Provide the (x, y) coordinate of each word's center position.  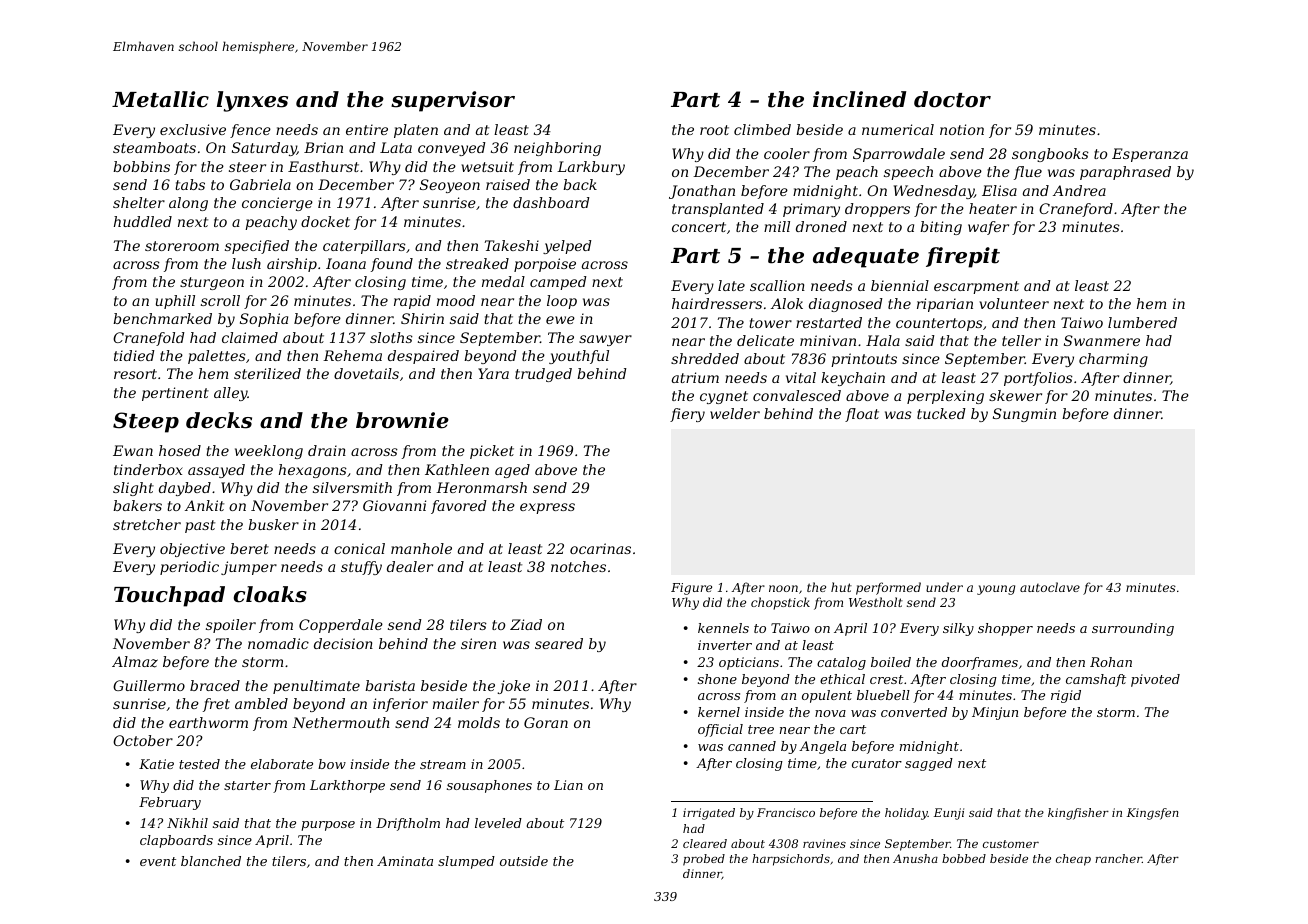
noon (783, 588)
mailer (456, 703)
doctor (952, 99)
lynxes (252, 101)
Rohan (1111, 662)
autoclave (1050, 587)
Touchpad (169, 596)
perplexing (945, 397)
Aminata (405, 861)
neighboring (557, 149)
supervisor (453, 101)
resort (135, 374)
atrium (695, 377)
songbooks (1050, 155)
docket (325, 221)
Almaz (135, 662)
